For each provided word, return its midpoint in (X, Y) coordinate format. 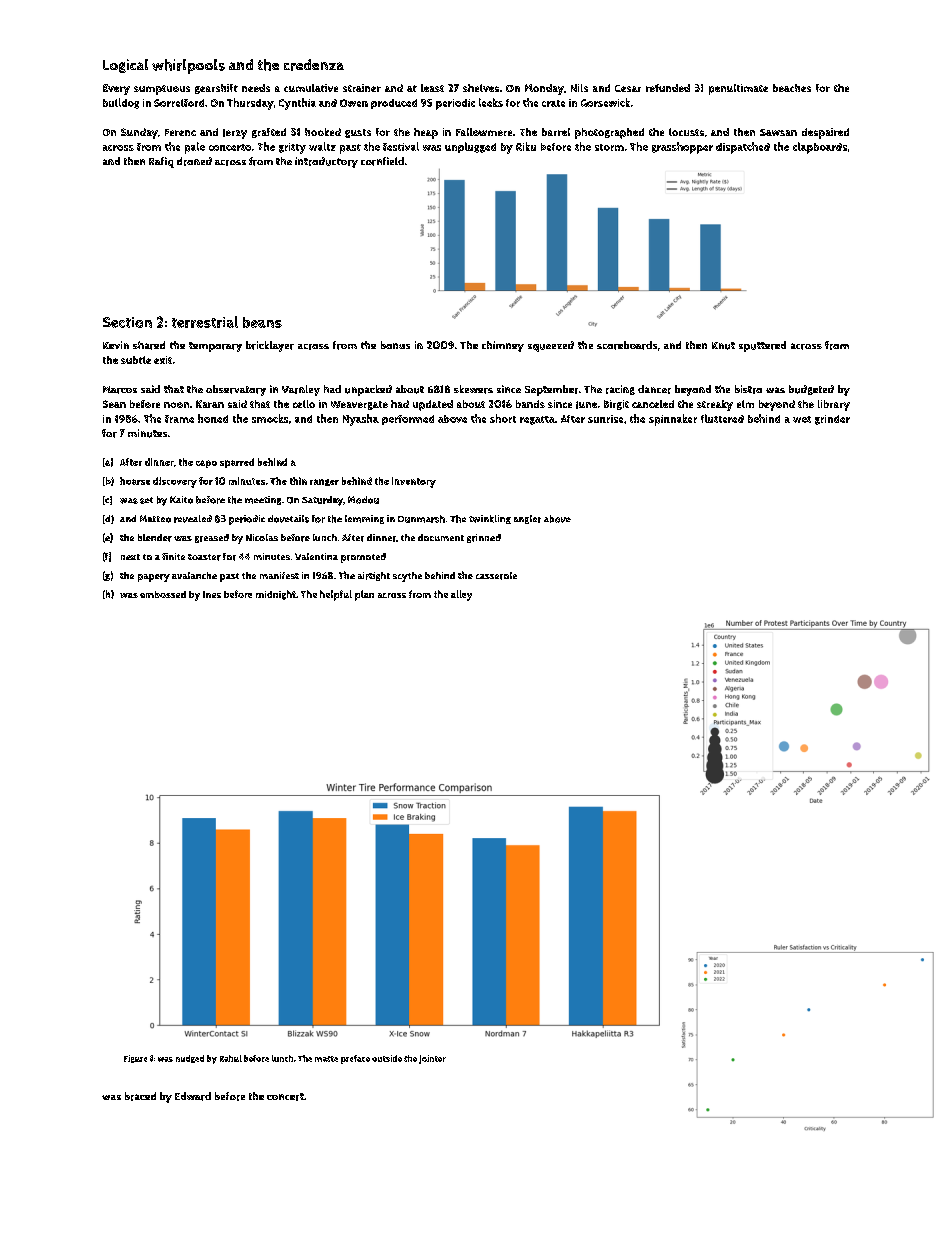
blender (155, 538)
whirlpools (188, 66)
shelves (481, 88)
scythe (407, 577)
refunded (668, 88)
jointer (432, 1059)
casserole (496, 576)
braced (140, 1096)
